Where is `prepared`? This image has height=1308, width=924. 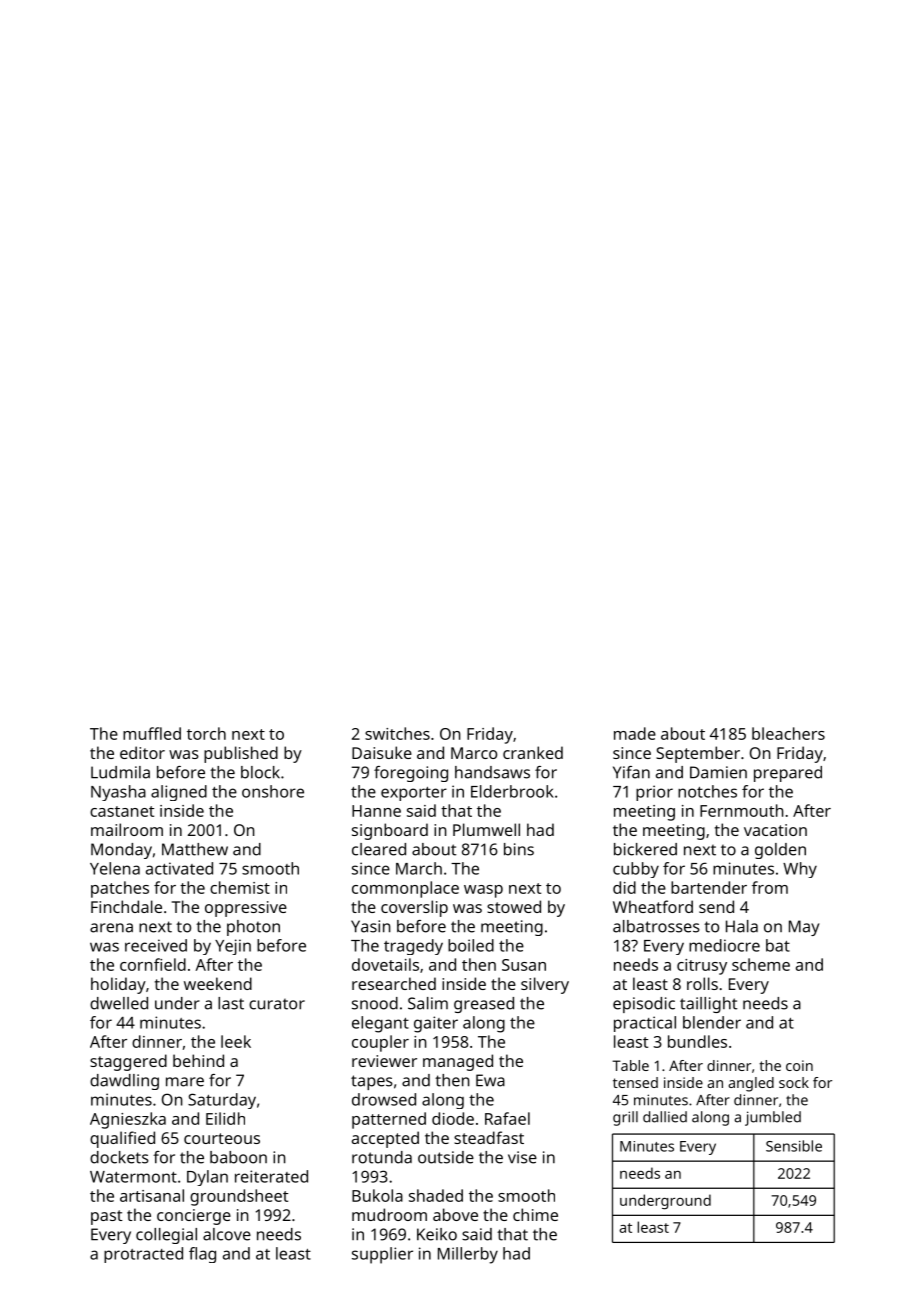 prepared is located at coordinates (788, 774).
